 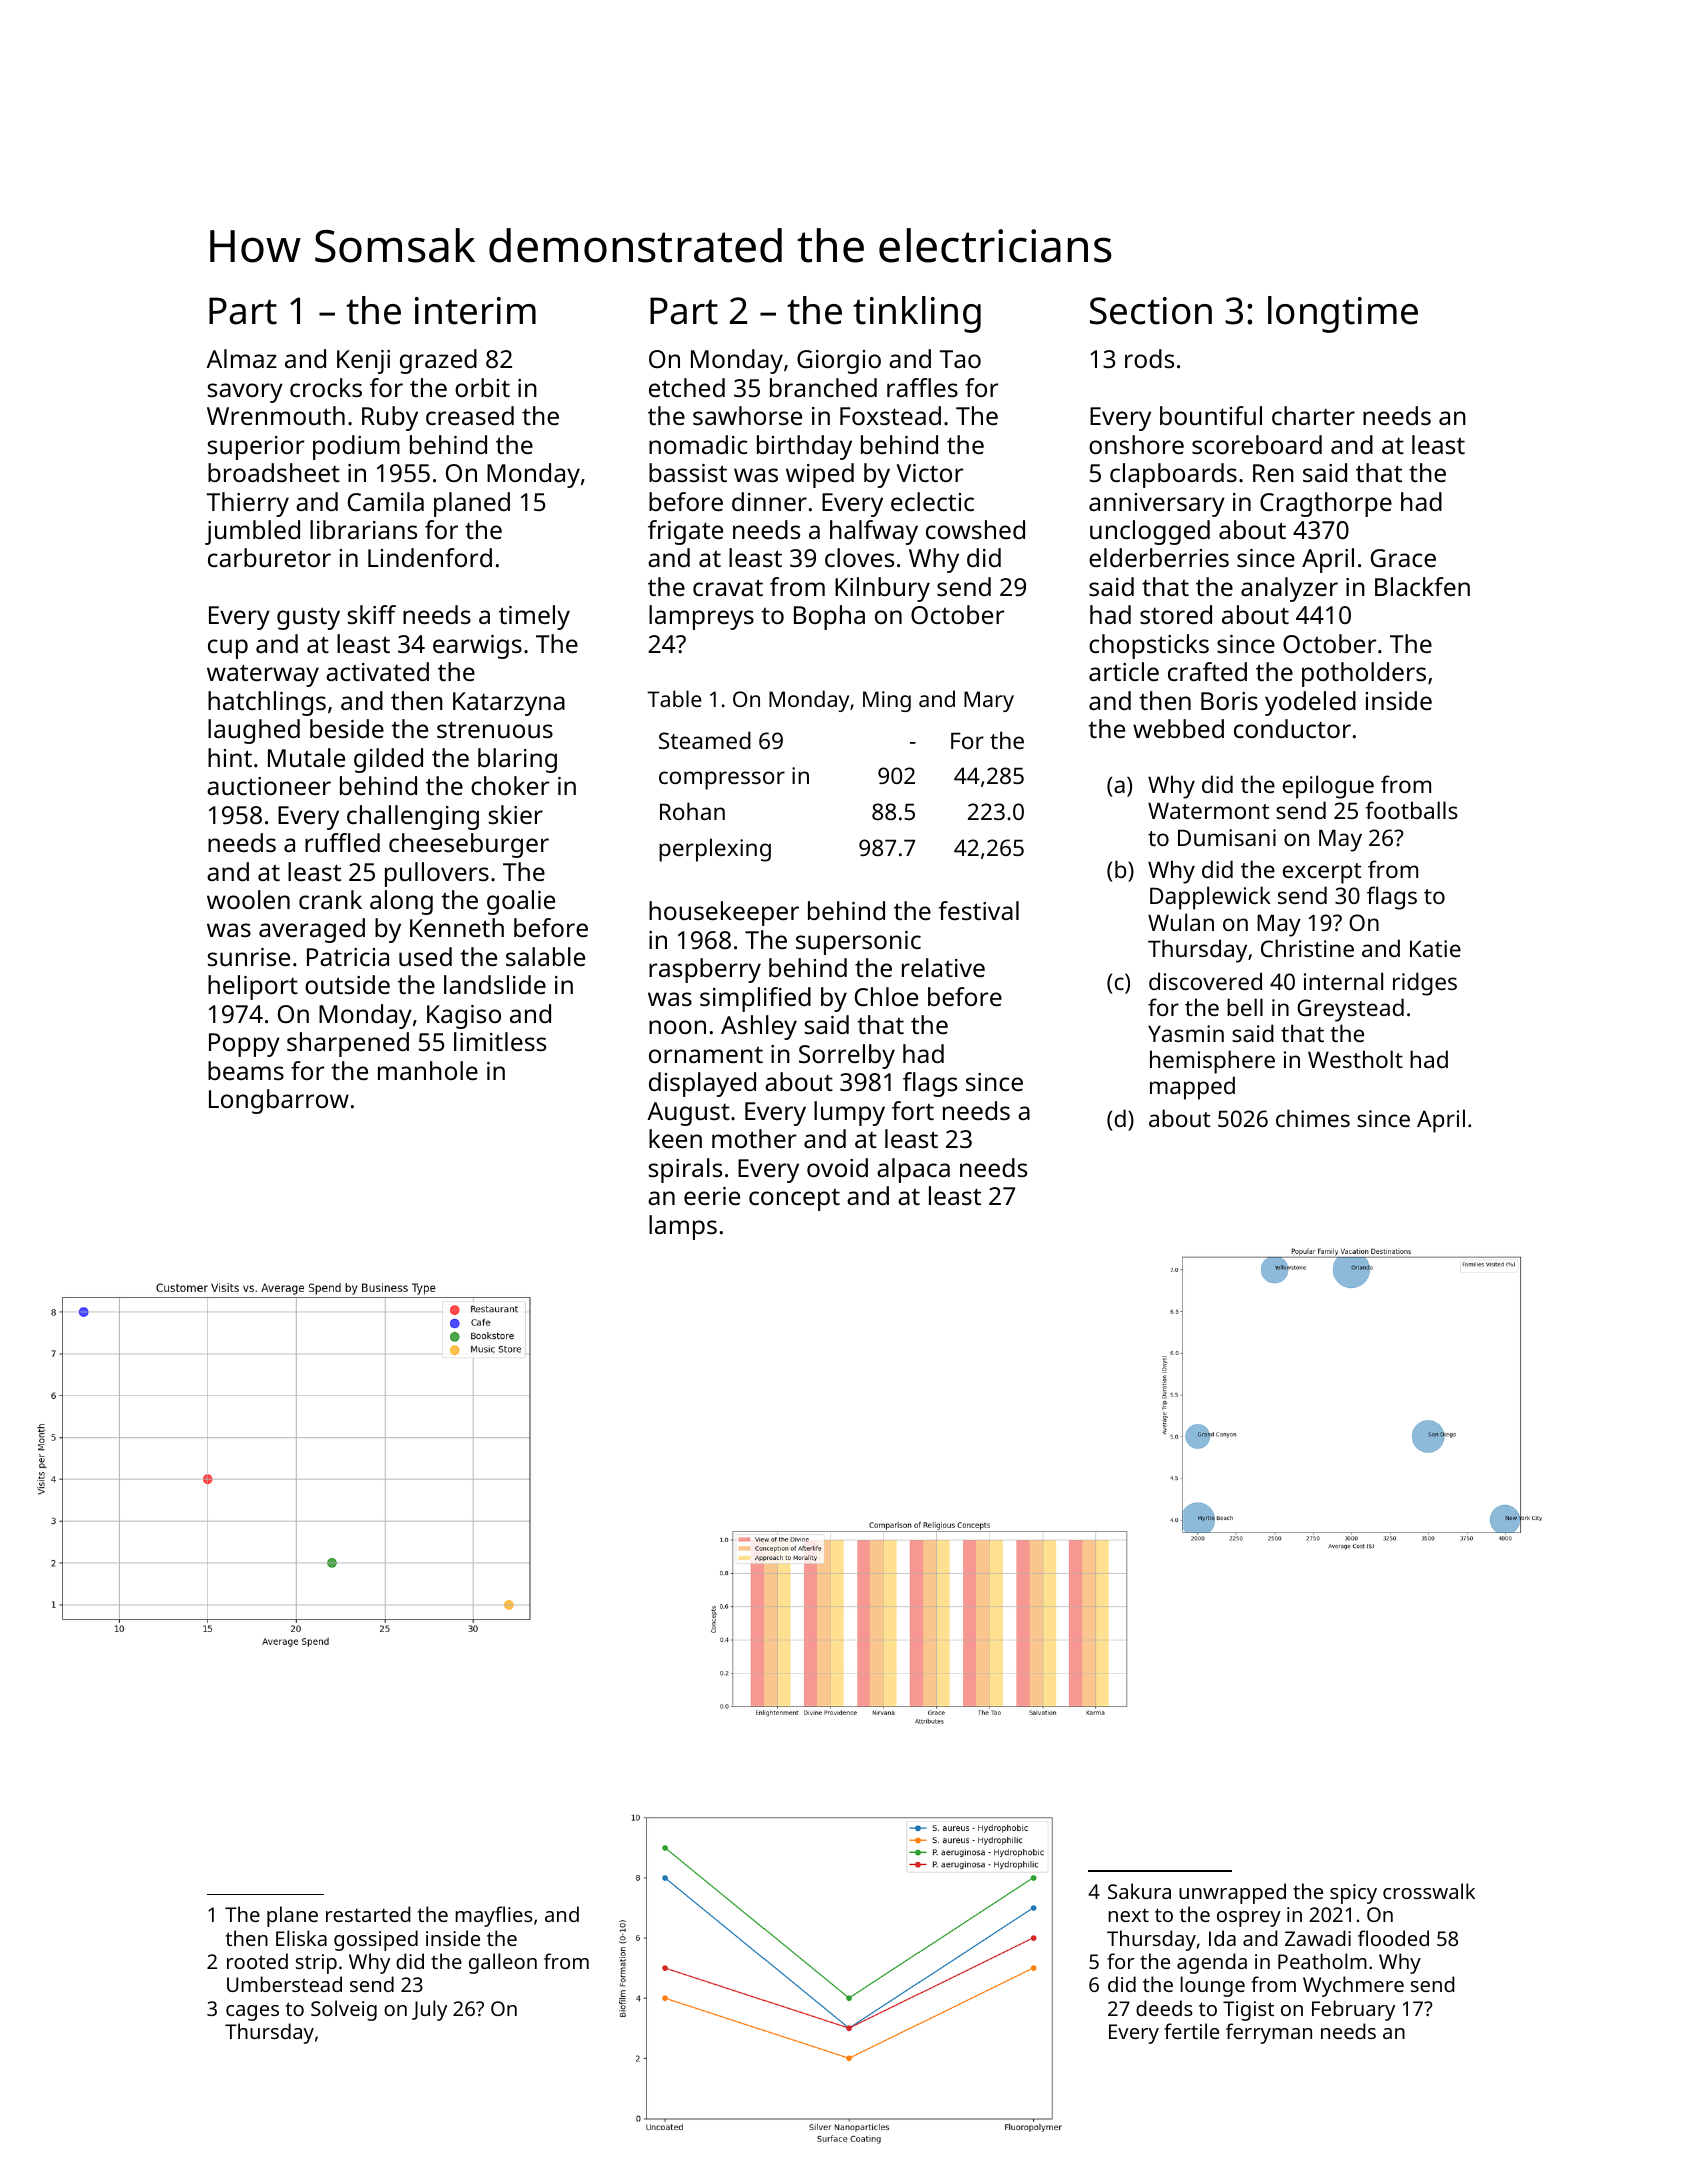 I want to click on footballs, so click(x=1411, y=810).
